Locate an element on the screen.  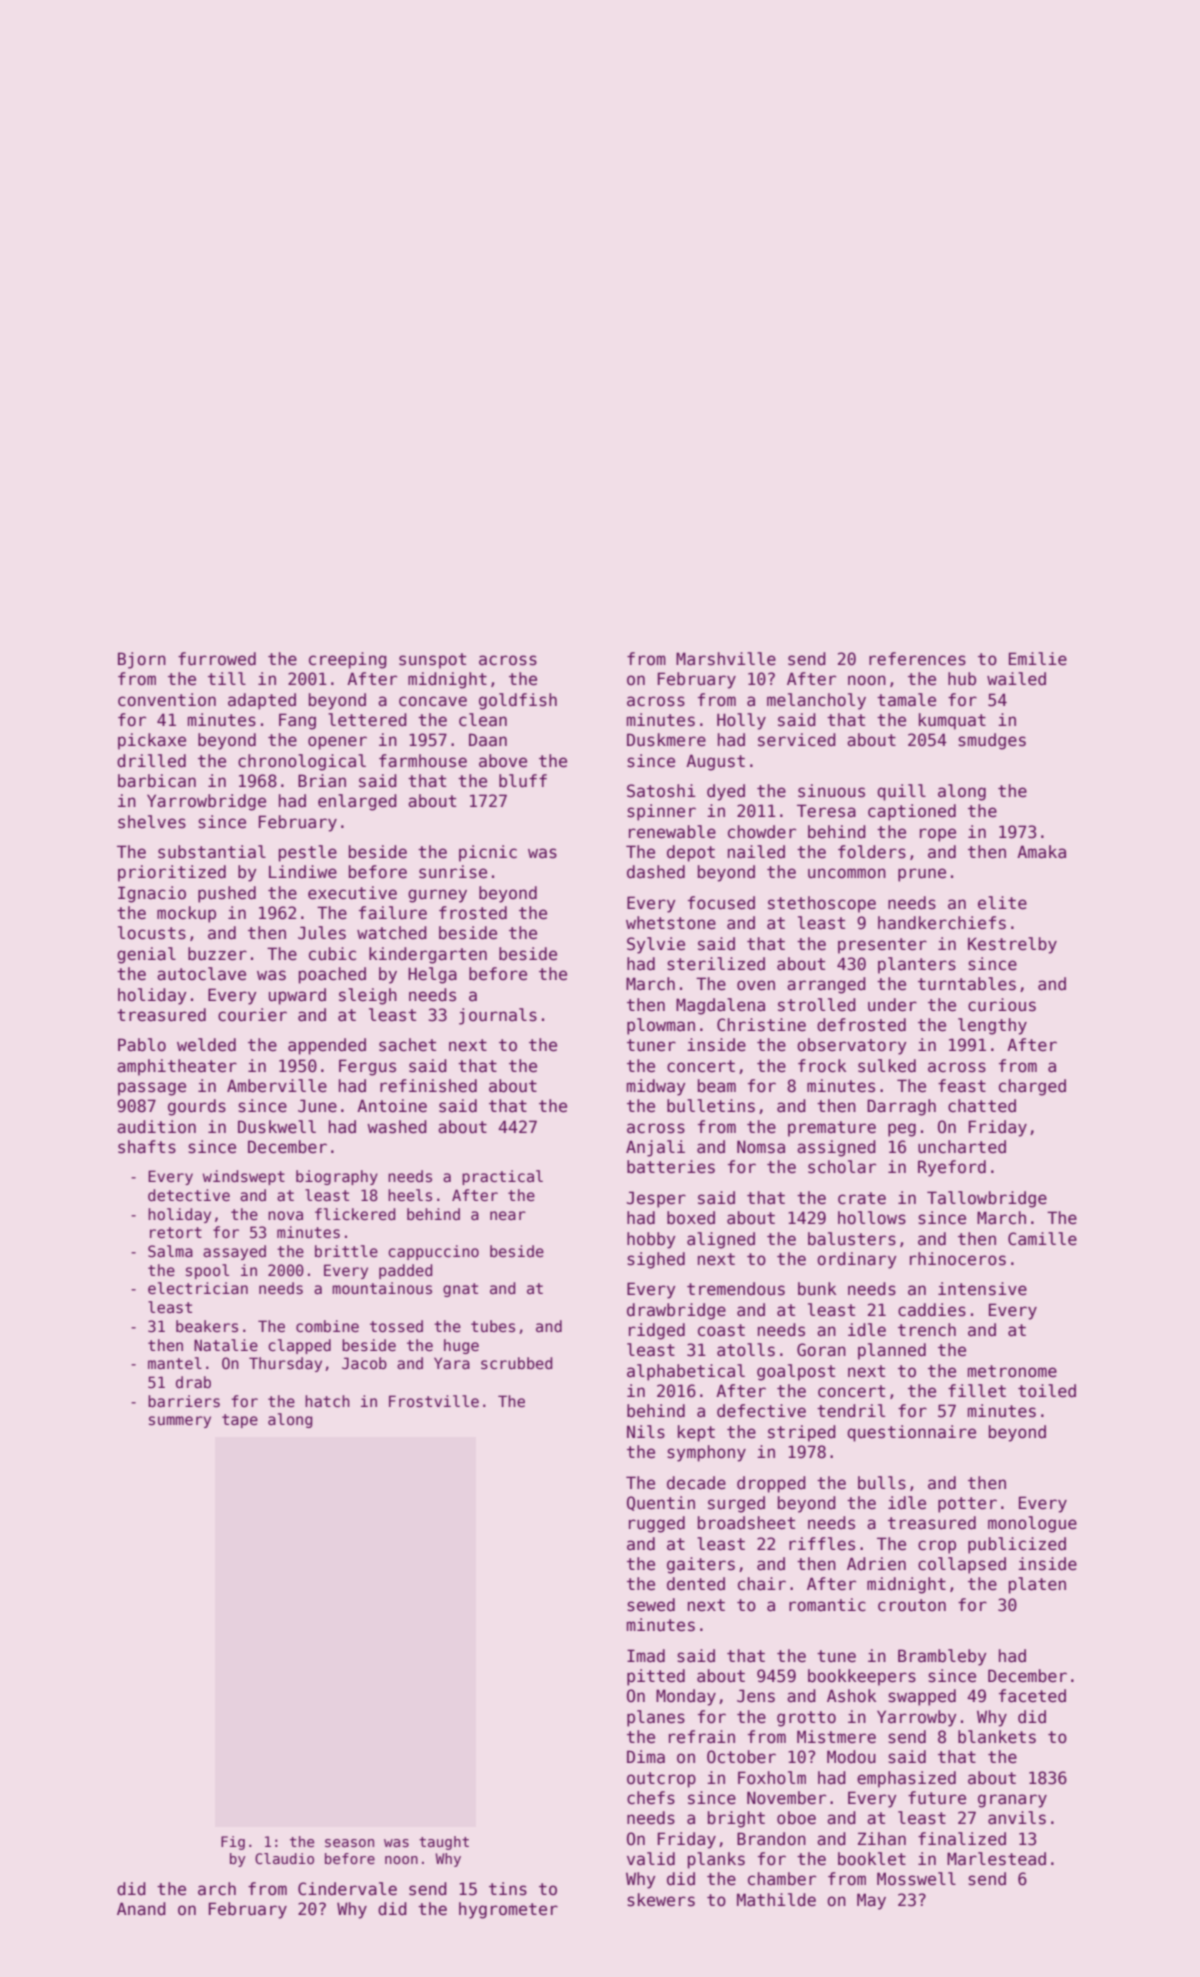
strolled is located at coordinates (817, 1005).
